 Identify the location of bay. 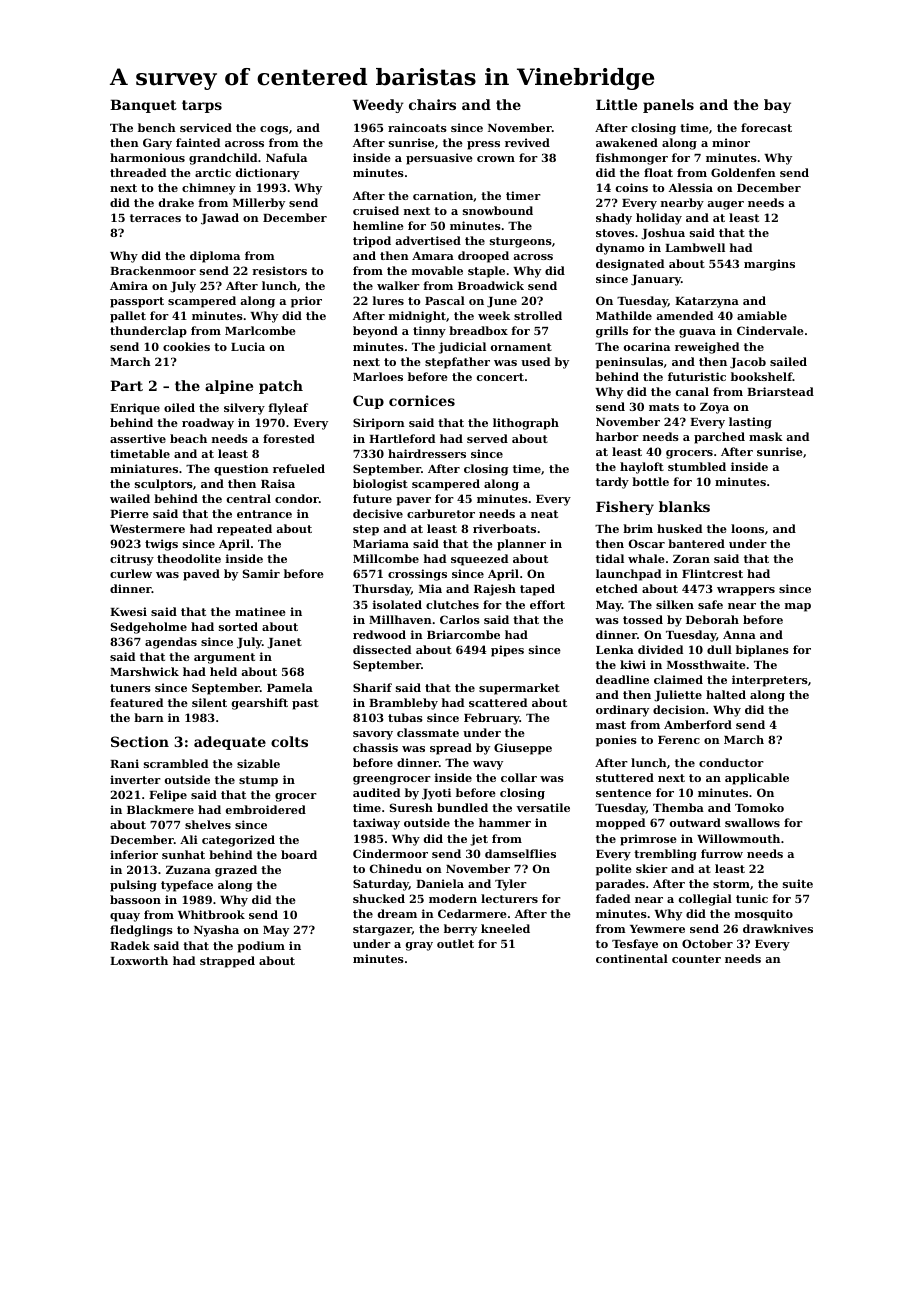
(777, 106).
